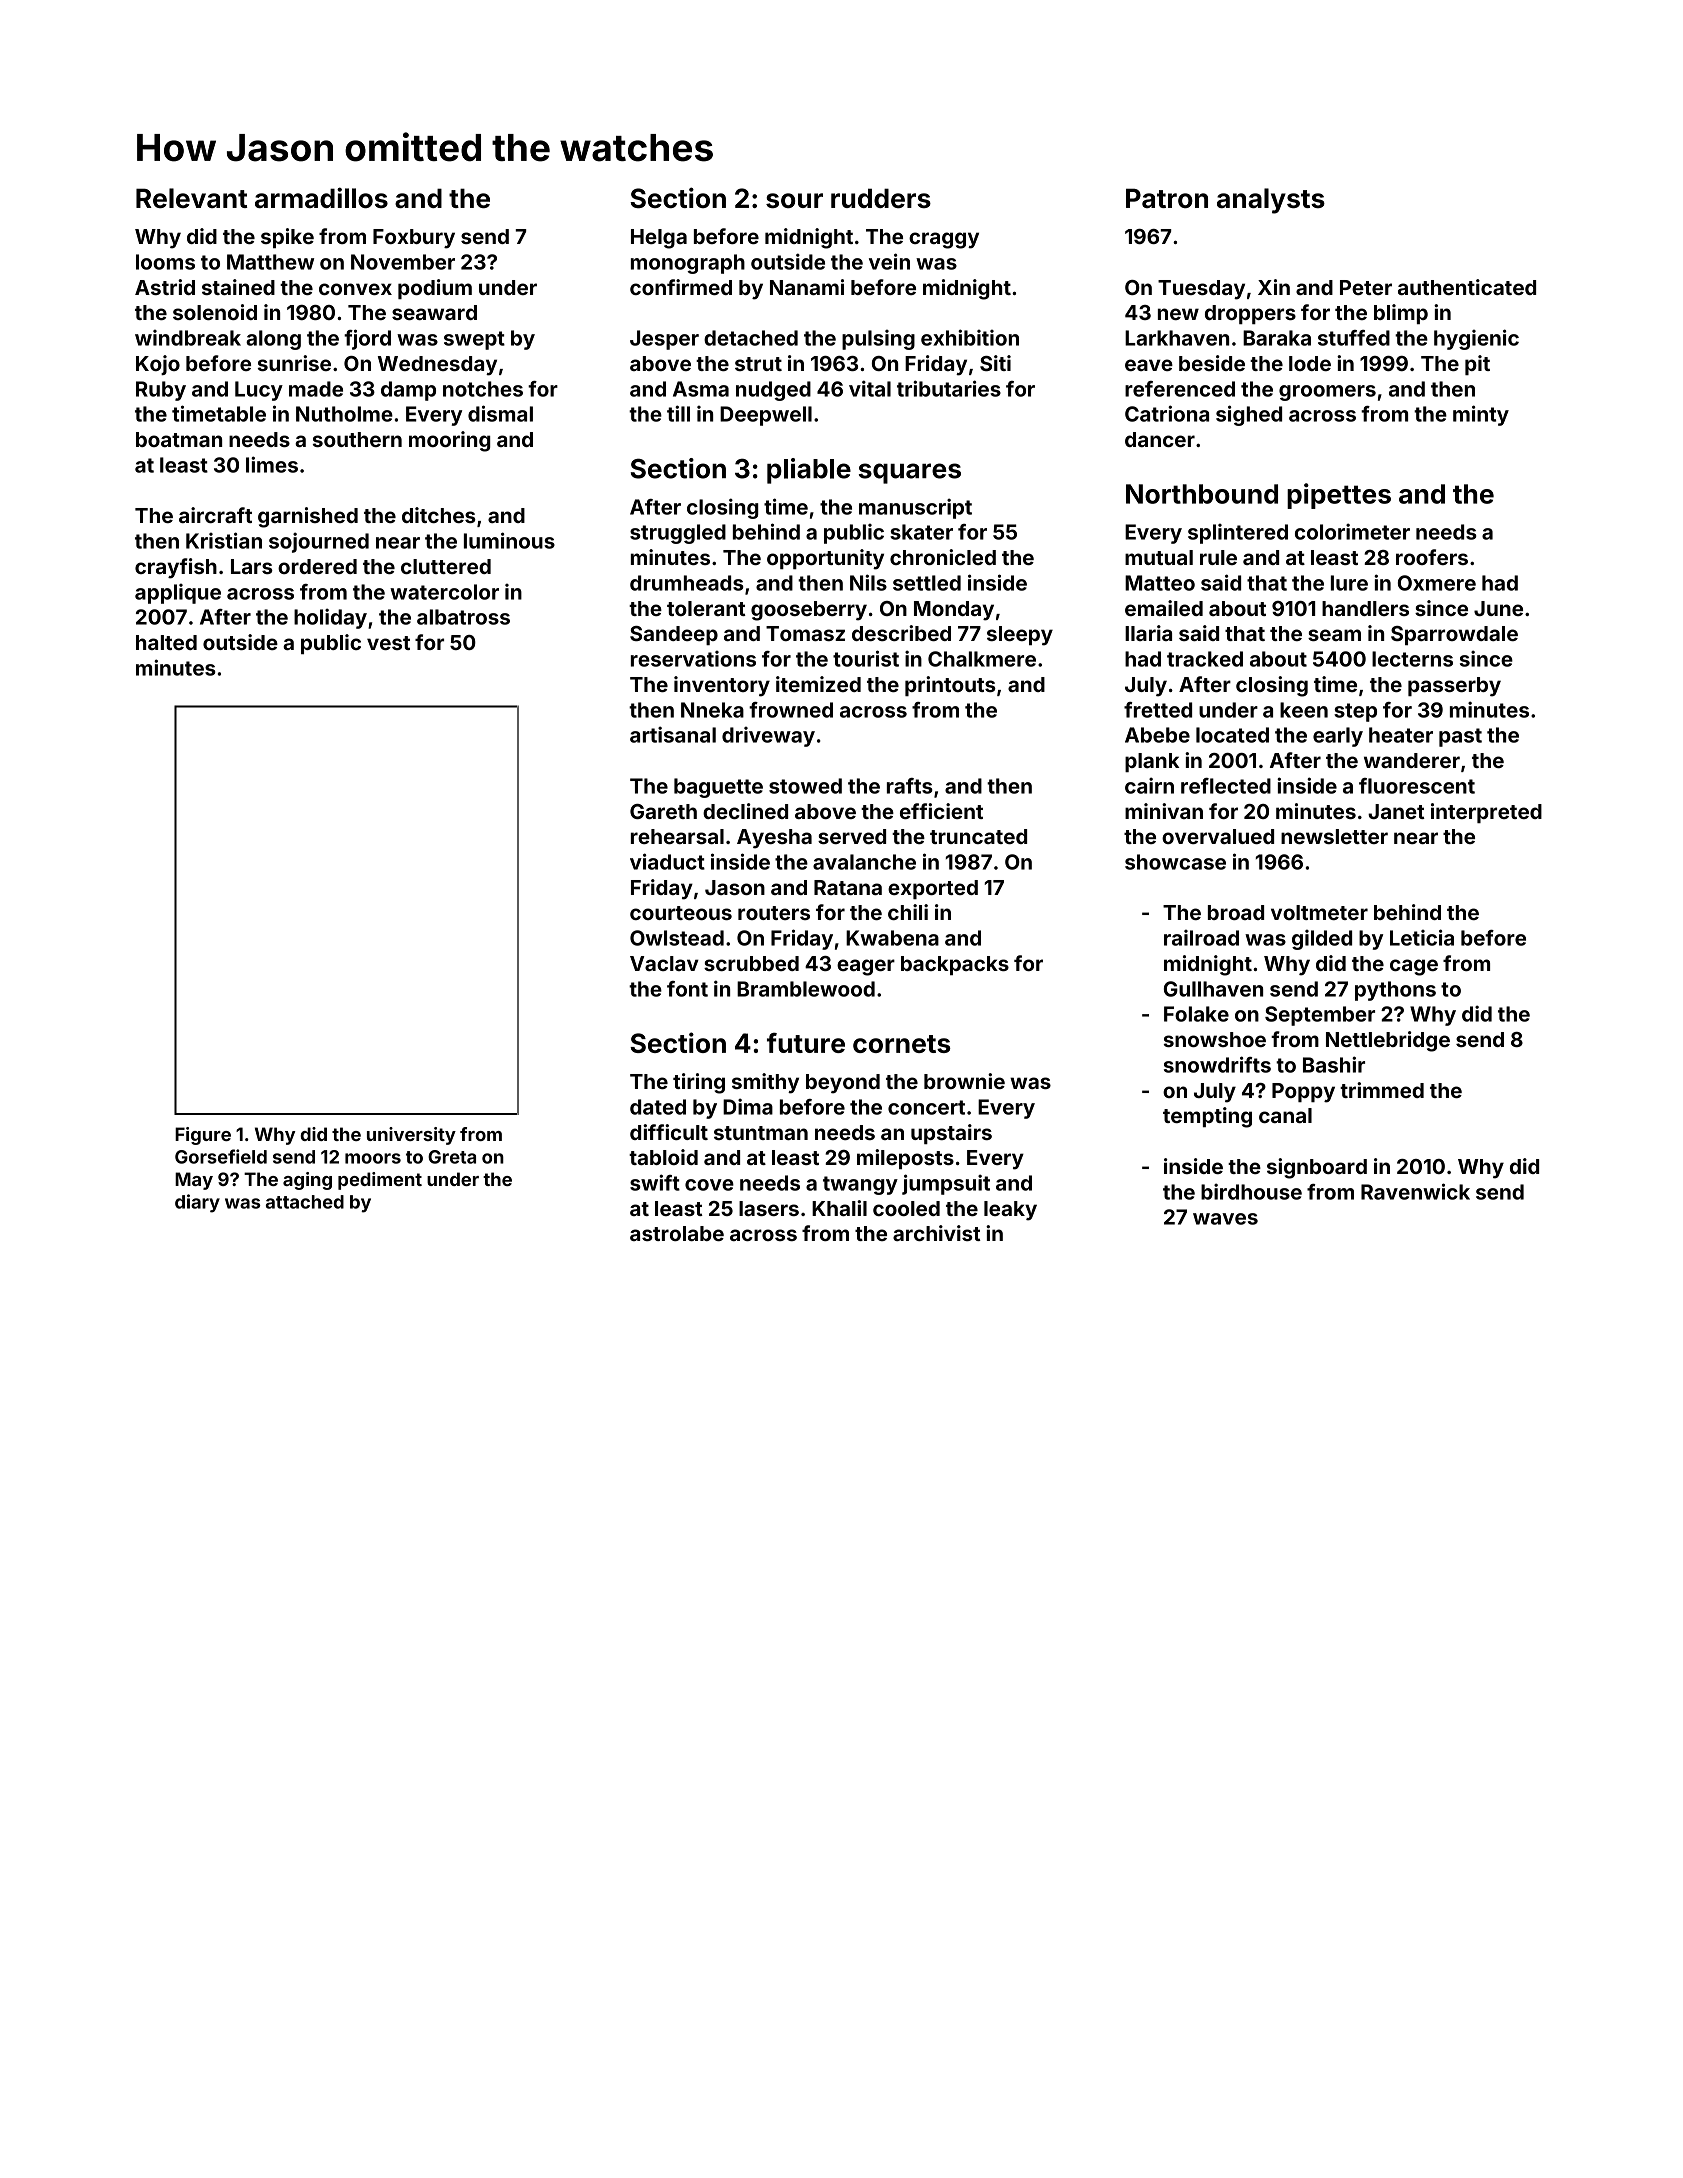 The height and width of the screenshot is (2178, 1683). Describe the element at coordinates (439, 515) in the screenshot. I see `ditches` at that location.
